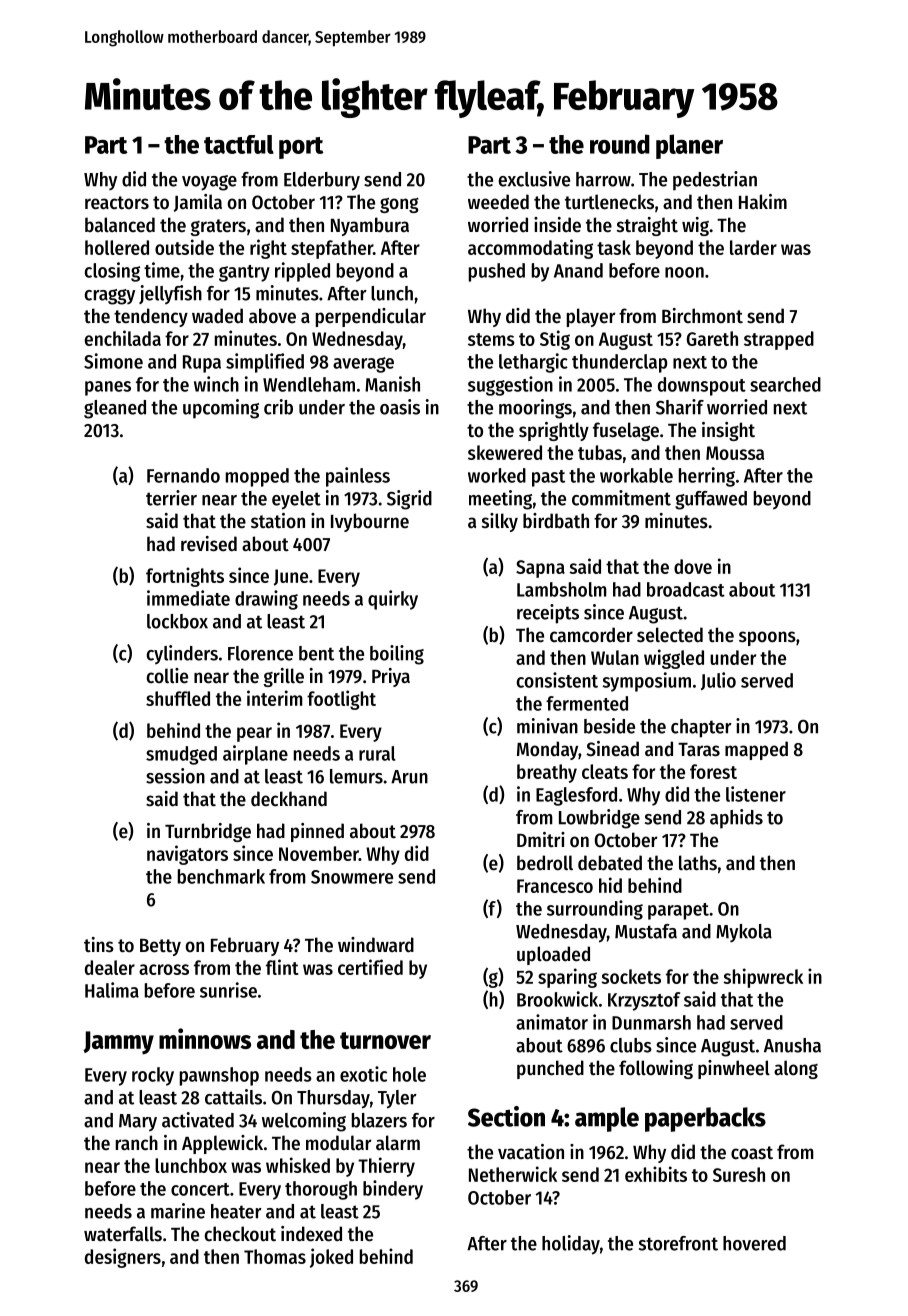 This screenshot has width=908, height=1316. What do you see at coordinates (754, 1243) in the screenshot?
I see `hovered` at bounding box center [754, 1243].
